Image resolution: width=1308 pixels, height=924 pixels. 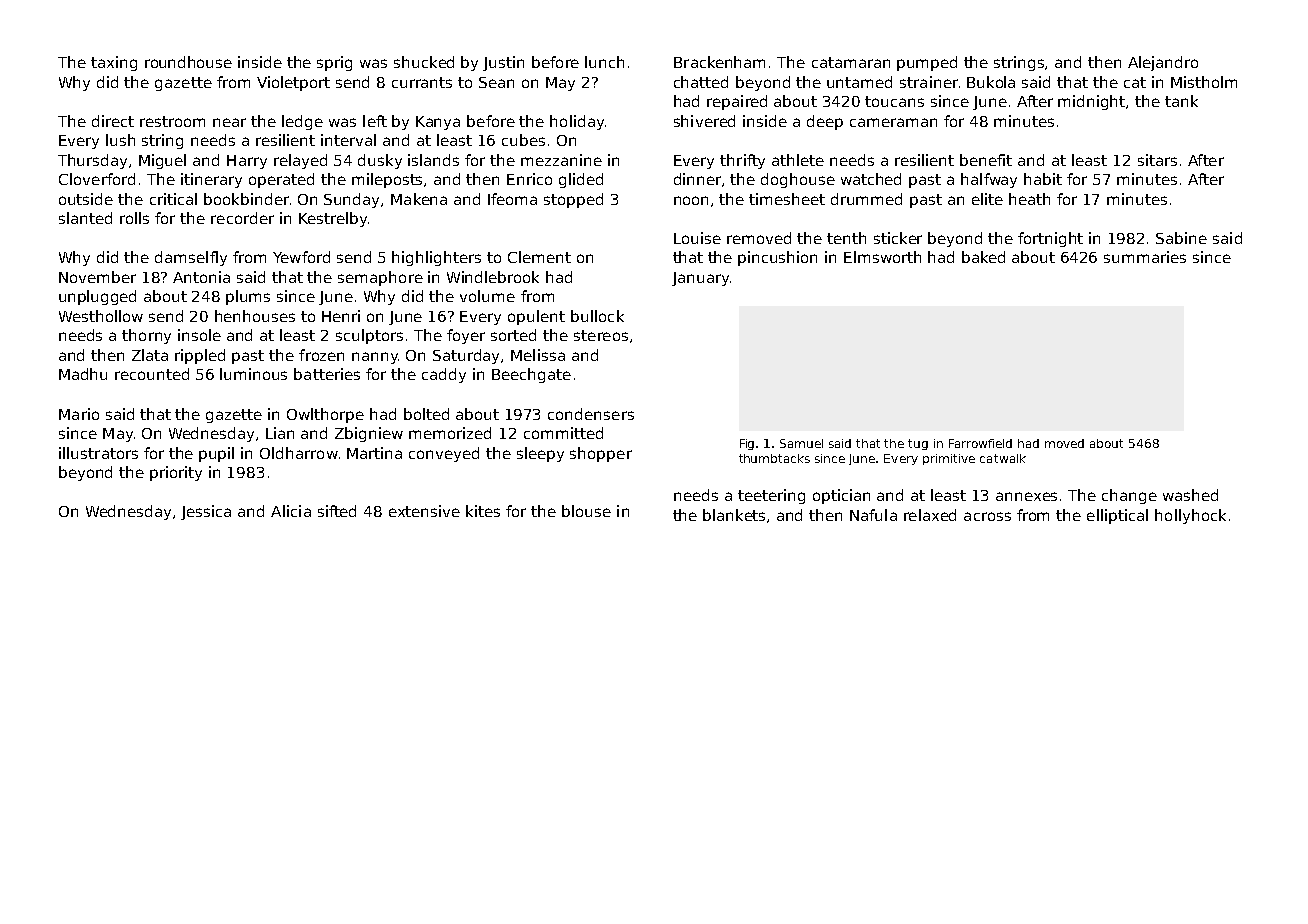 I want to click on Brackenham, so click(x=719, y=62).
